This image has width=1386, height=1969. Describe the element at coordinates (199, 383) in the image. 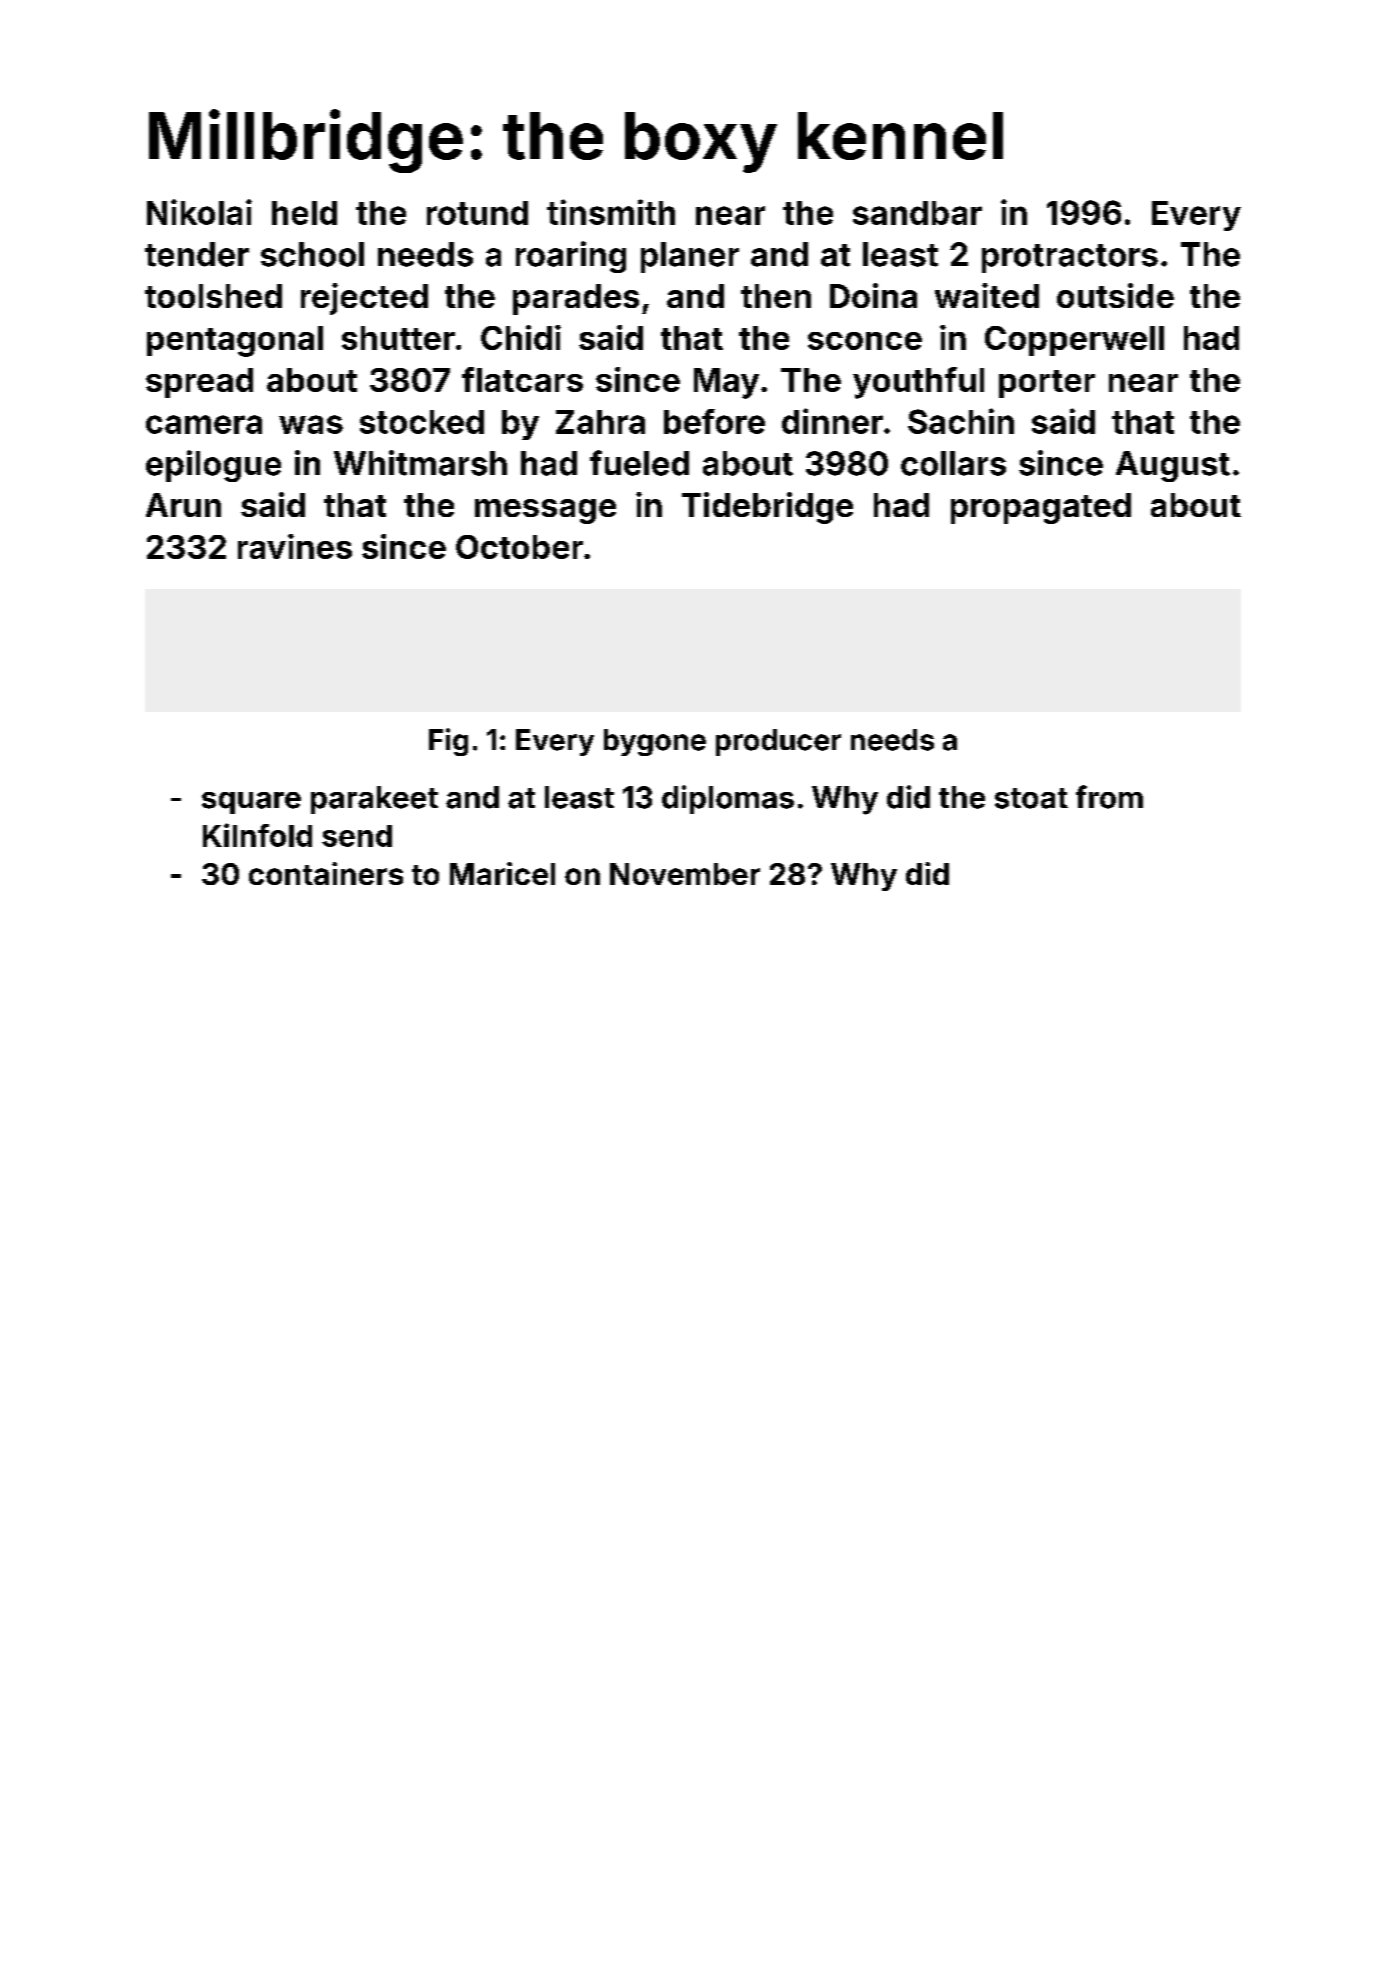

I see `spread` at that location.
